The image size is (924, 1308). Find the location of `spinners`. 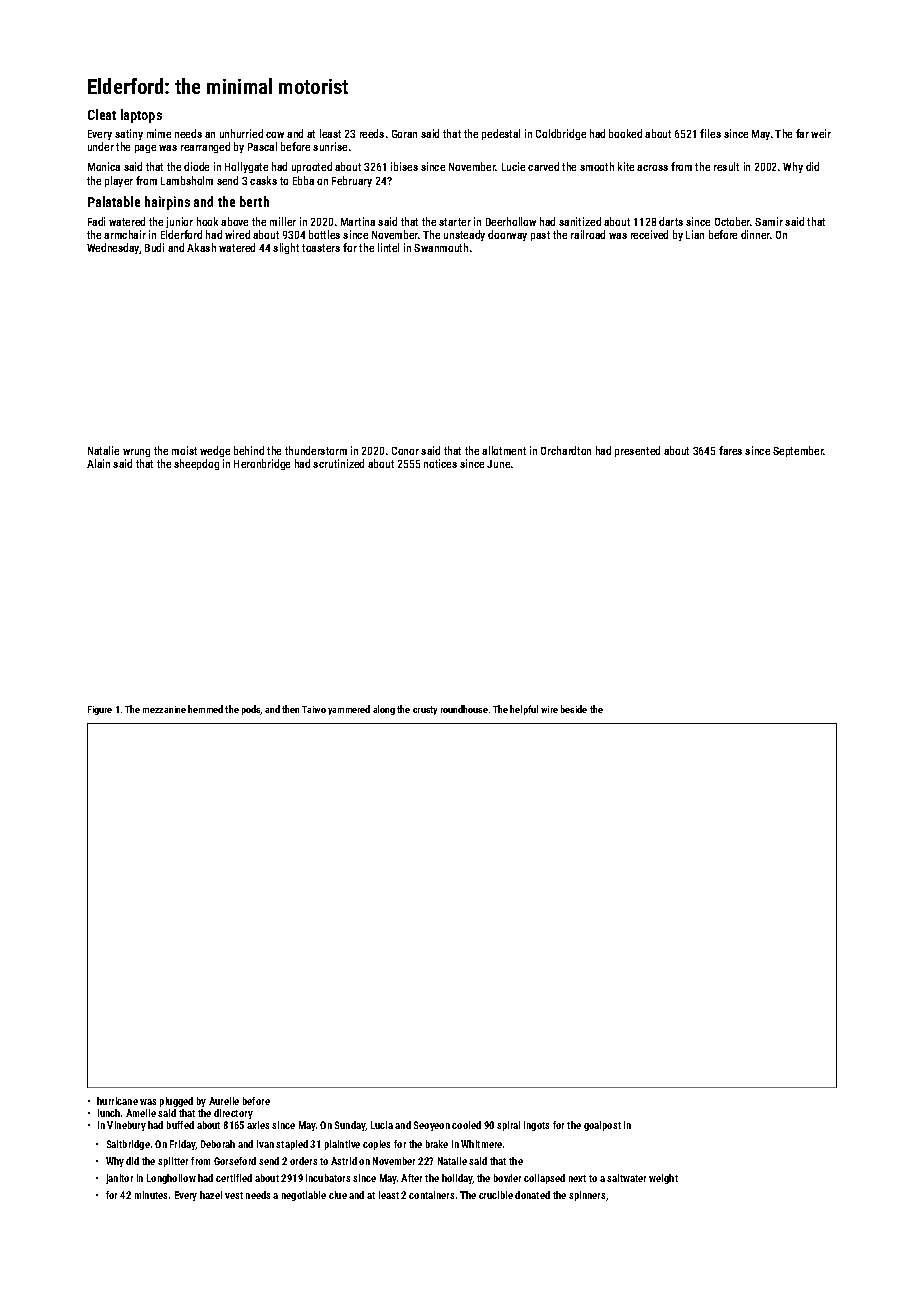

spinners is located at coordinates (587, 1196).
